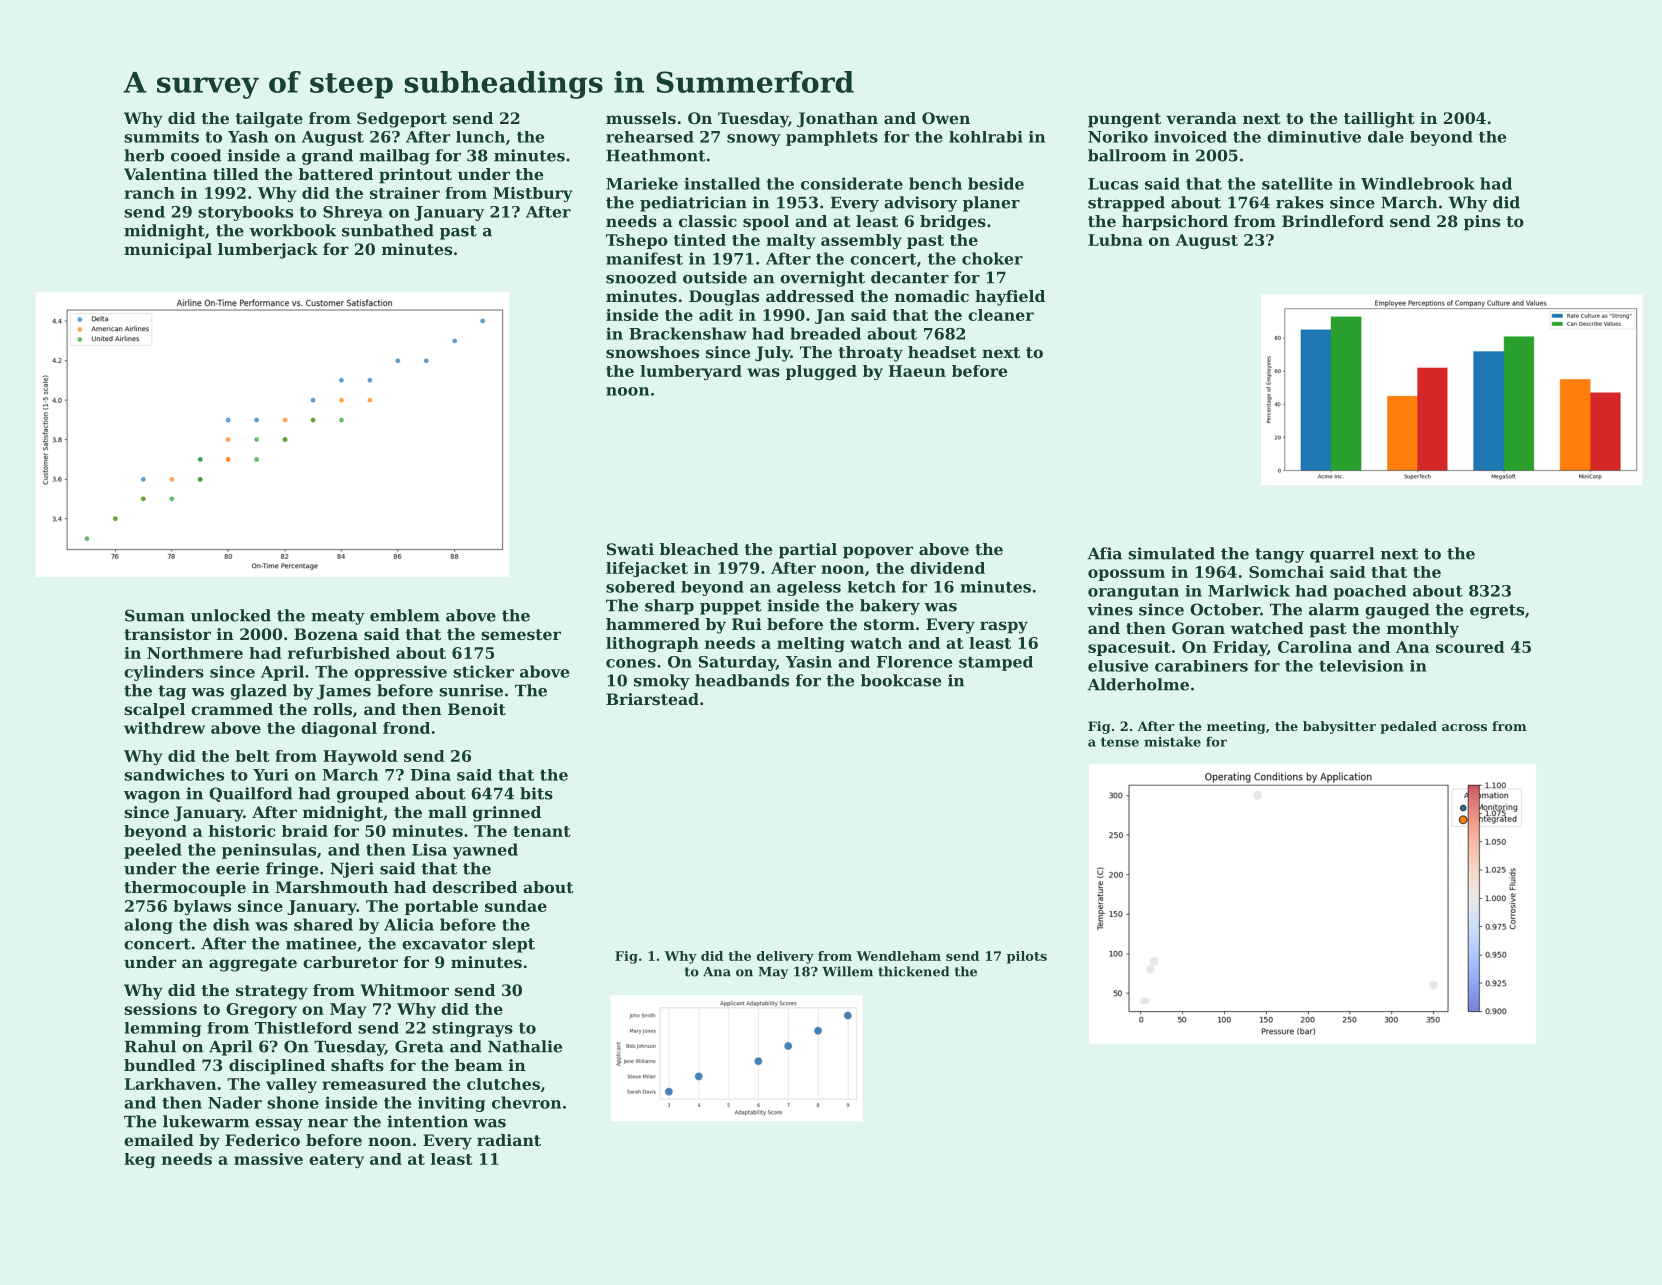 The width and height of the document is (1662, 1285). What do you see at coordinates (161, 137) in the document?
I see `summits` at bounding box center [161, 137].
